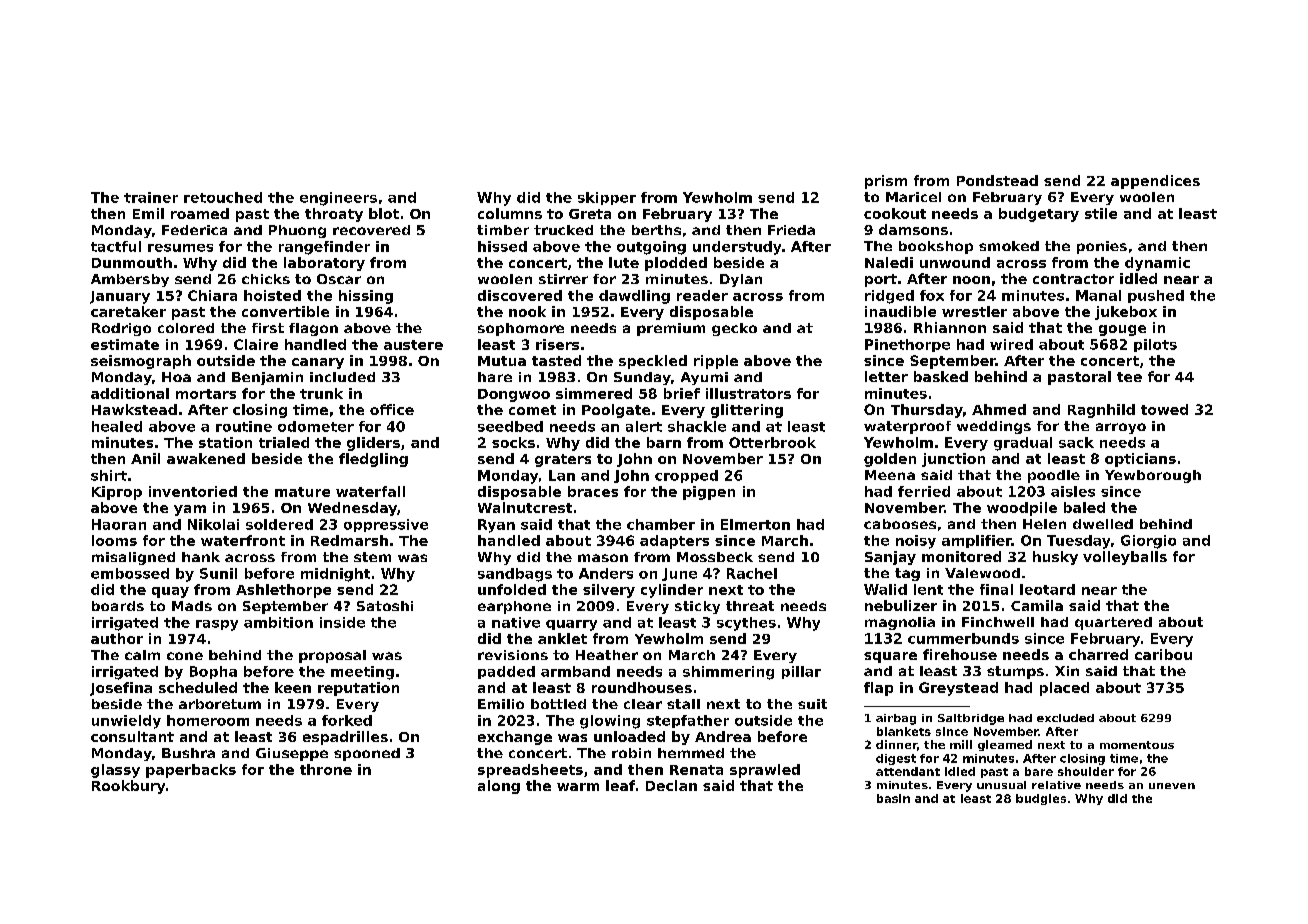  What do you see at coordinates (151, 197) in the screenshot?
I see `trainer` at bounding box center [151, 197].
